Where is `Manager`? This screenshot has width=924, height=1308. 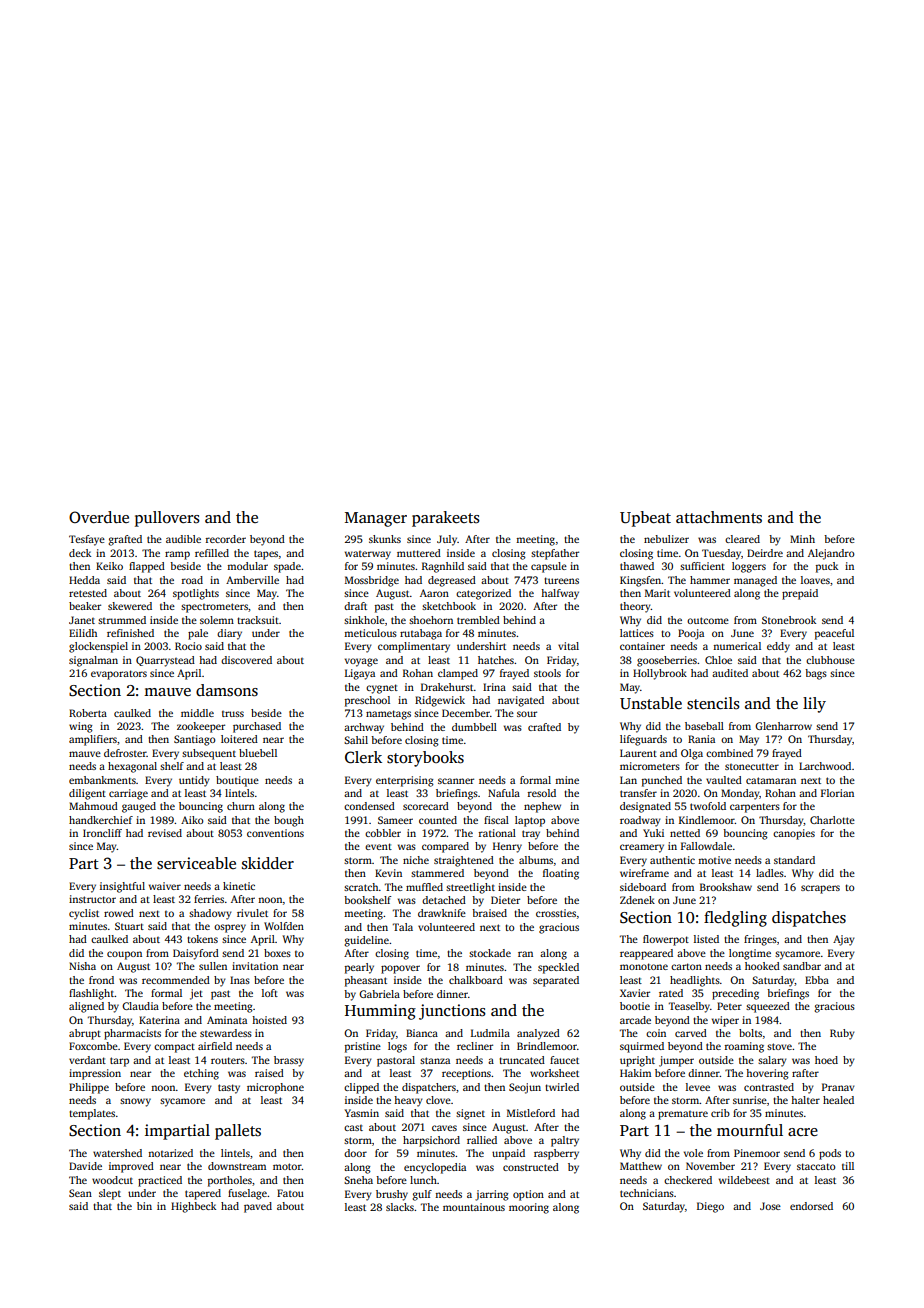
Manager is located at coordinates (376, 519).
